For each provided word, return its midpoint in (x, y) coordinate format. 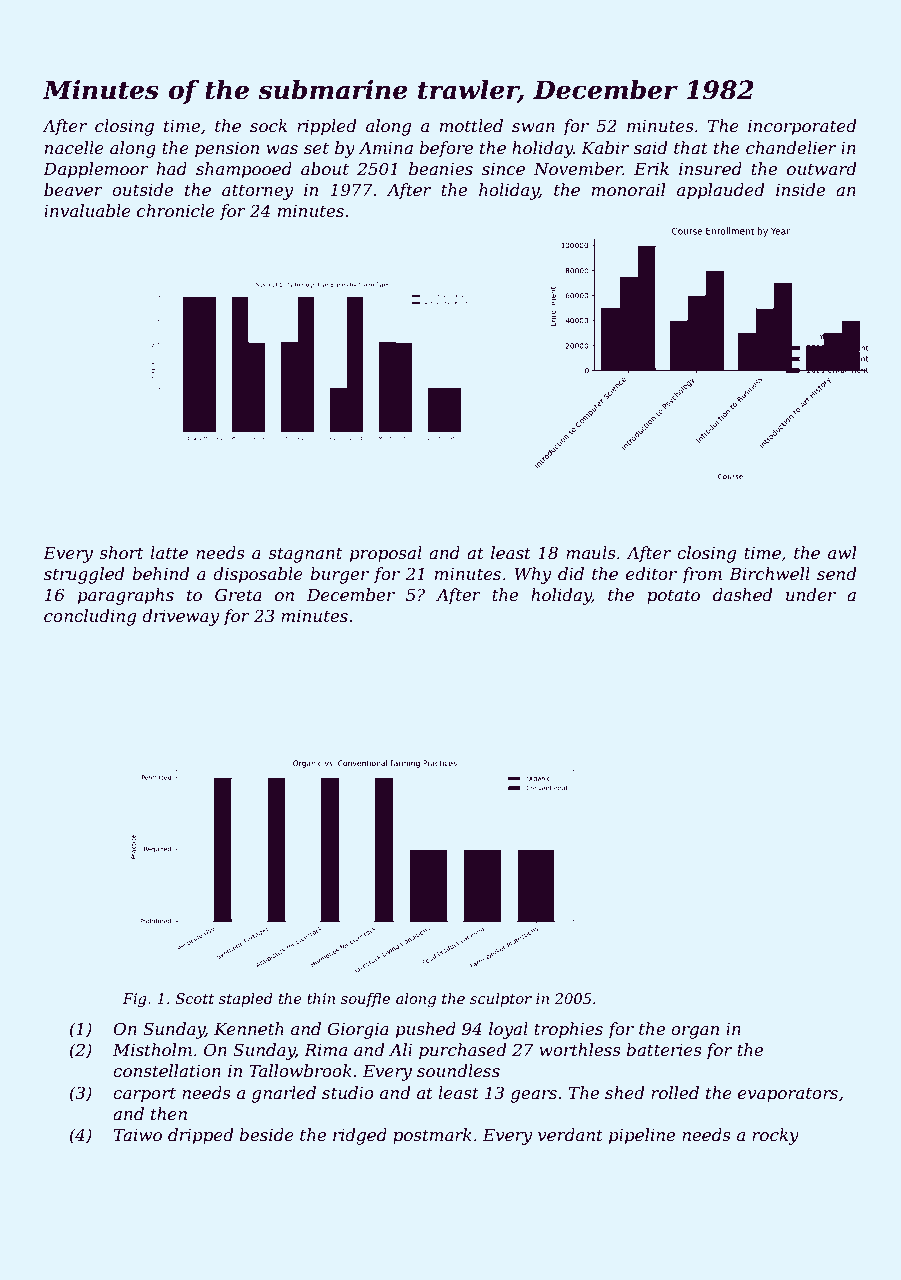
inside (800, 189)
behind (160, 573)
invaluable (87, 210)
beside (266, 1134)
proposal (386, 554)
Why (533, 575)
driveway (180, 617)
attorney (257, 192)
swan (533, 127)
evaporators (788, 1095)
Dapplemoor (96, 170)
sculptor (501, 1000)
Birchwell (769, 573)
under (811, 594)
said (650, 147)
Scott (195, 998)
